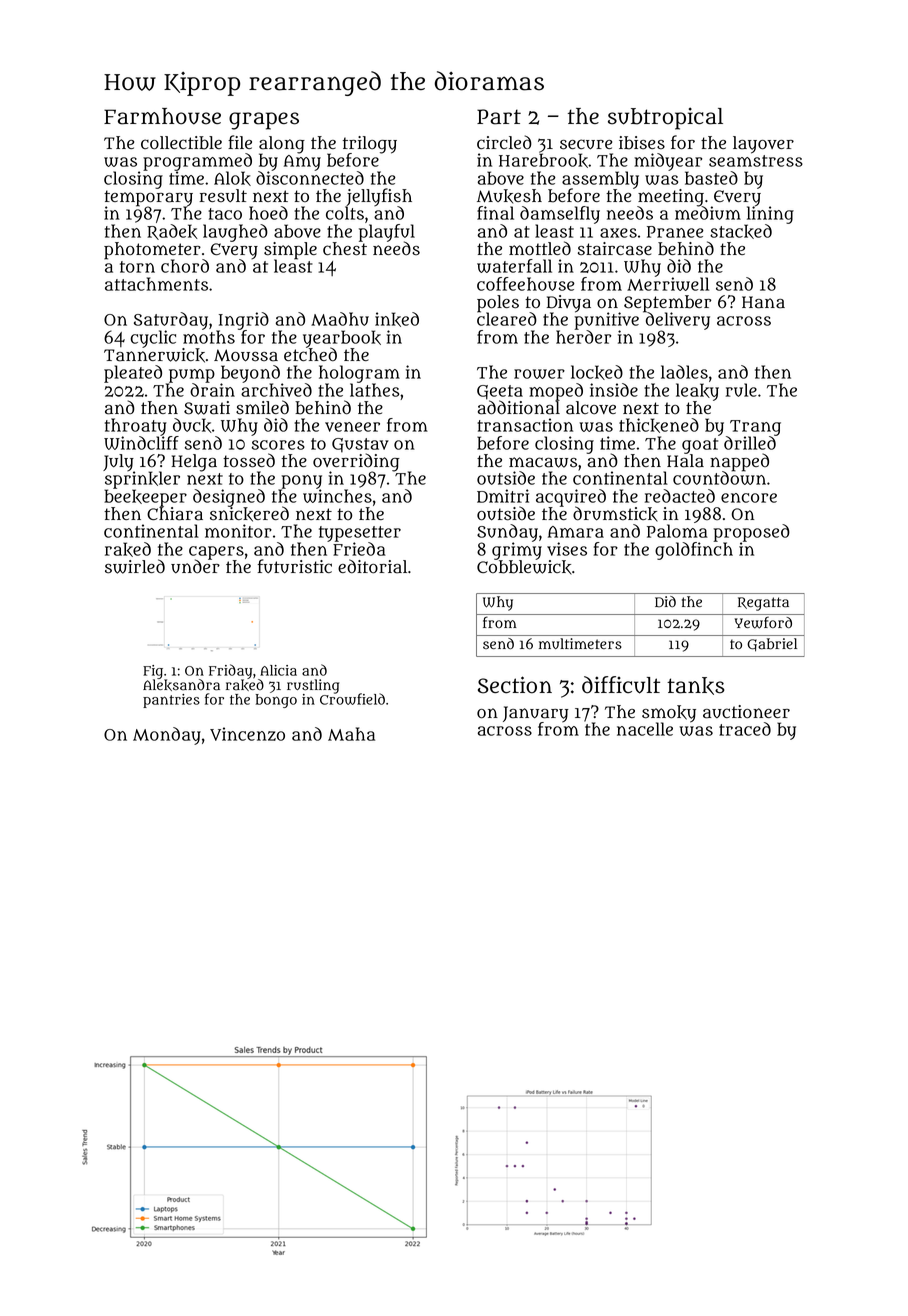 The height and width of the screenshot is (1316, 908). What do you see at coordinates (741, 231) in the screenshot?
I see `stacked` at bounding box center [741, 231].
